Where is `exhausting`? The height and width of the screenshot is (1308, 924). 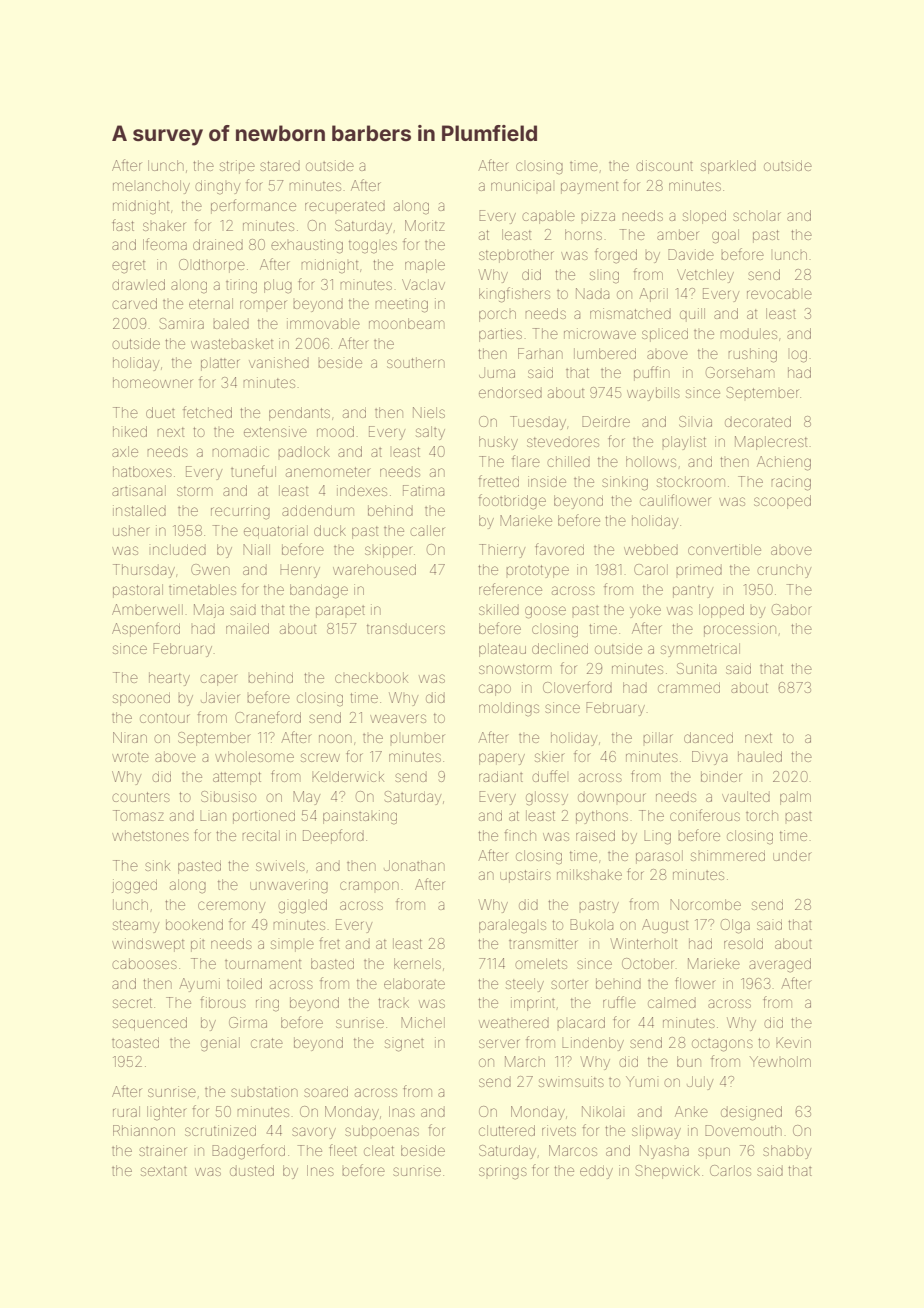 exhausting is located at coordinates (307, 246).
